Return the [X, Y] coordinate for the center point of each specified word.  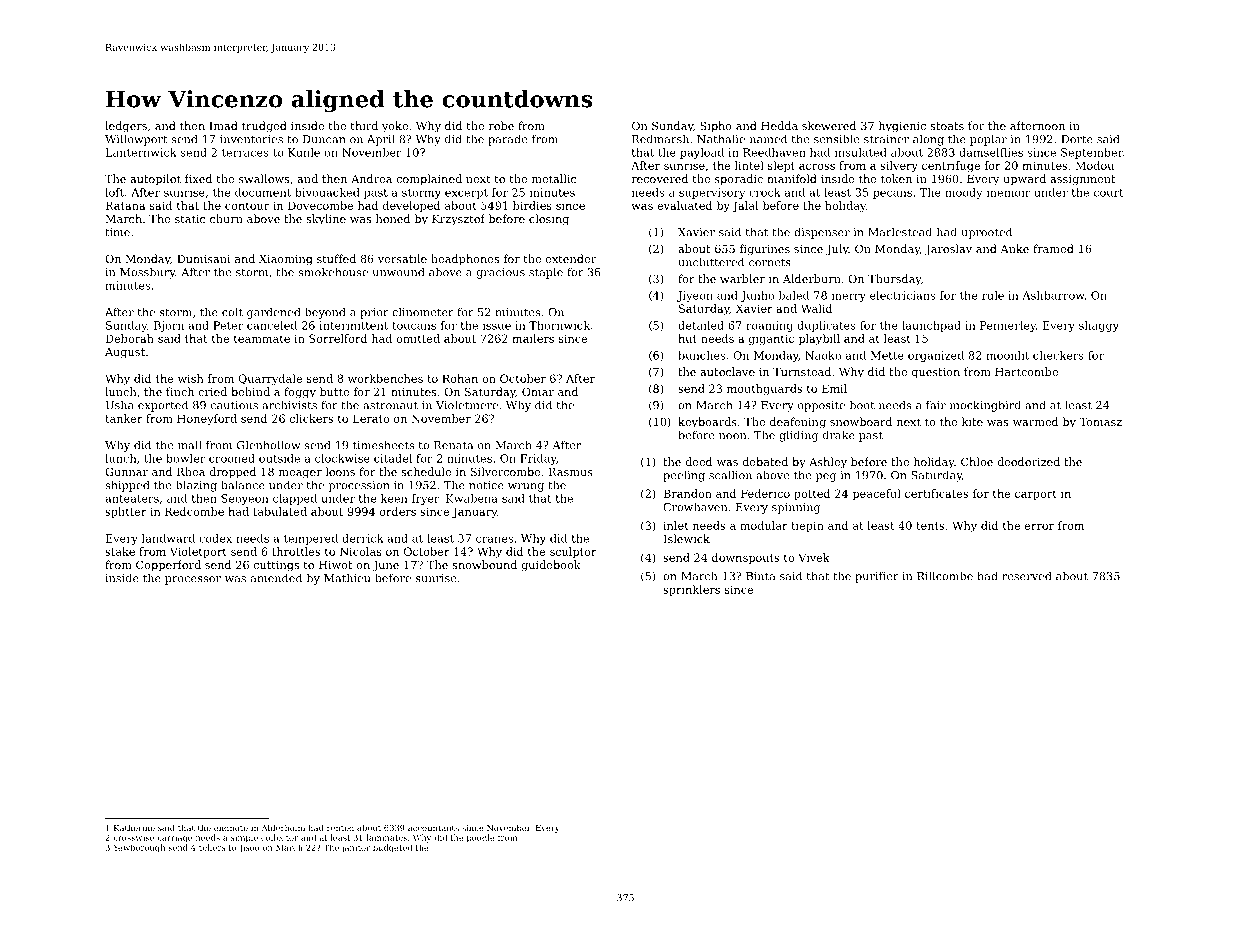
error [1039, 527]
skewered [829, 125]
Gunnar [126, 471]
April [381, 140]
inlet [676, 525]
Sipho [716, 127]
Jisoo [249, 848]
